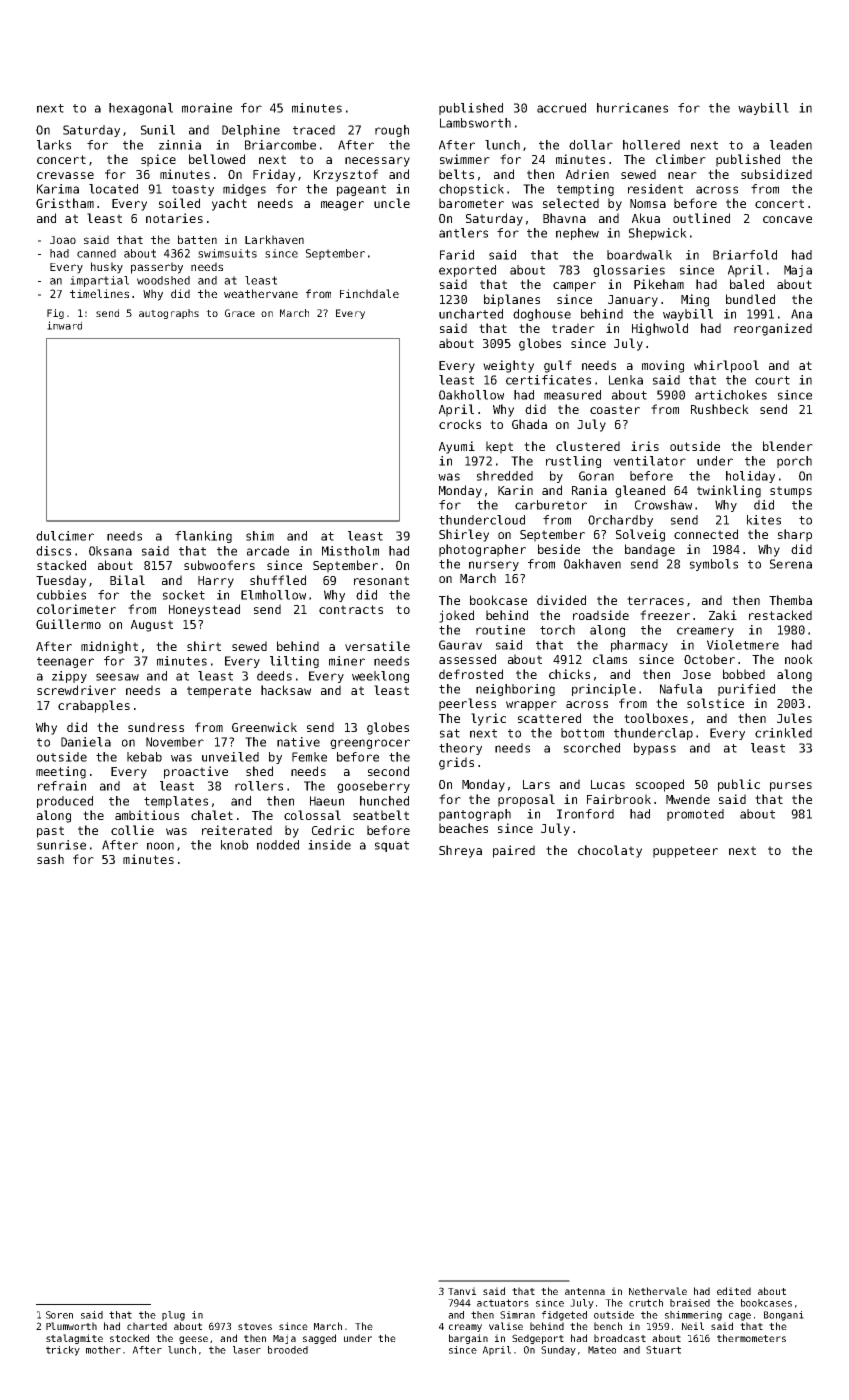  What do you see at coordinates (646, 218) in the screenshot?
I see `Akua` at bounding box center [646, 218].
